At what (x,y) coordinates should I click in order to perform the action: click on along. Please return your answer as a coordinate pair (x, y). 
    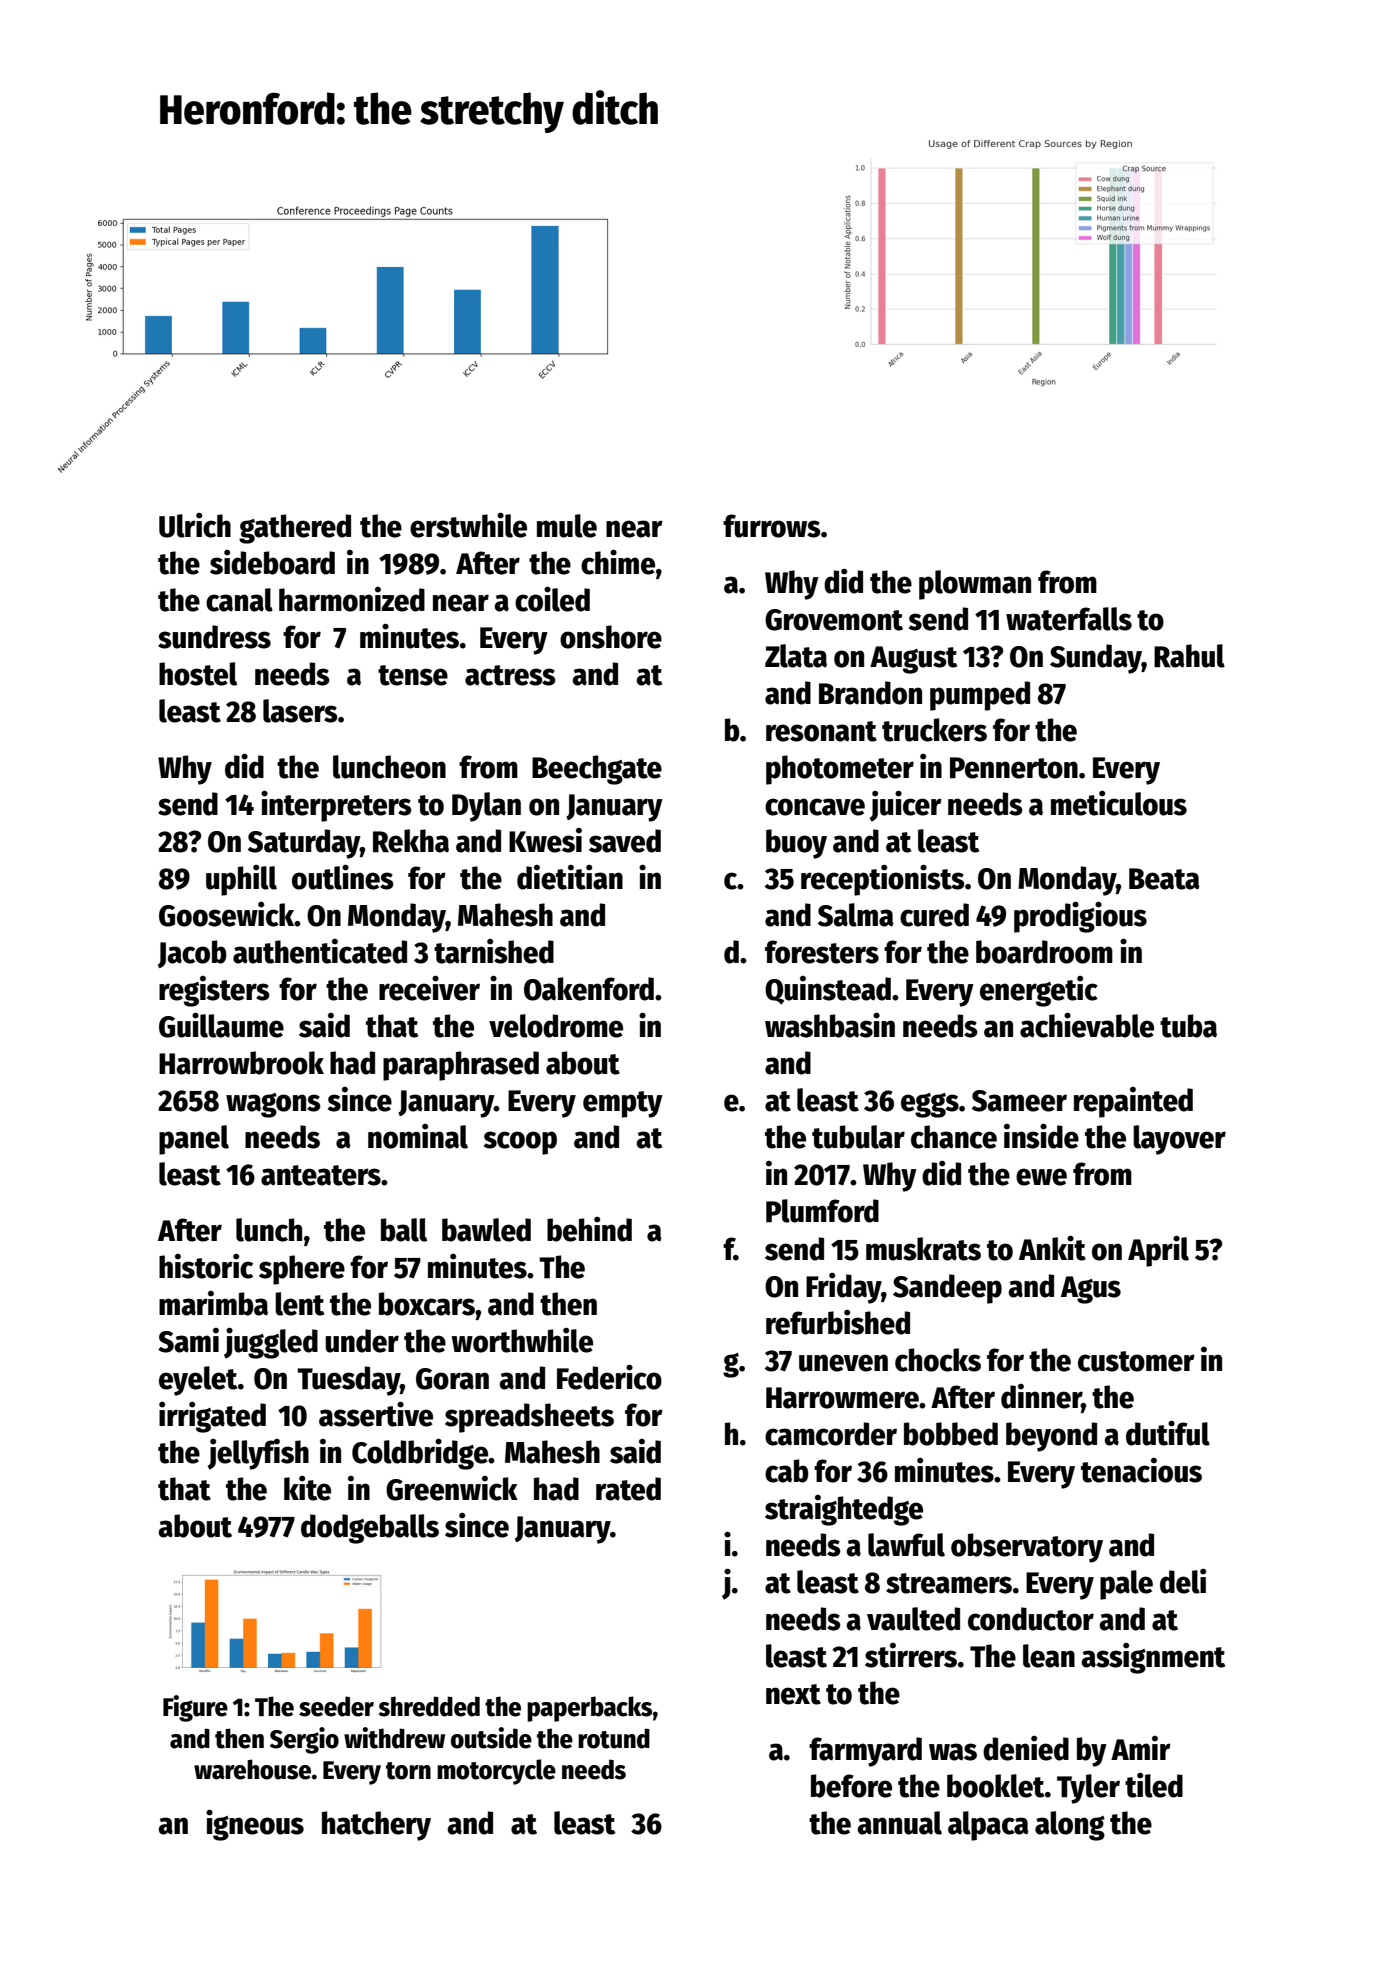
    Looking at the image, I should click on (1070, 1826).
